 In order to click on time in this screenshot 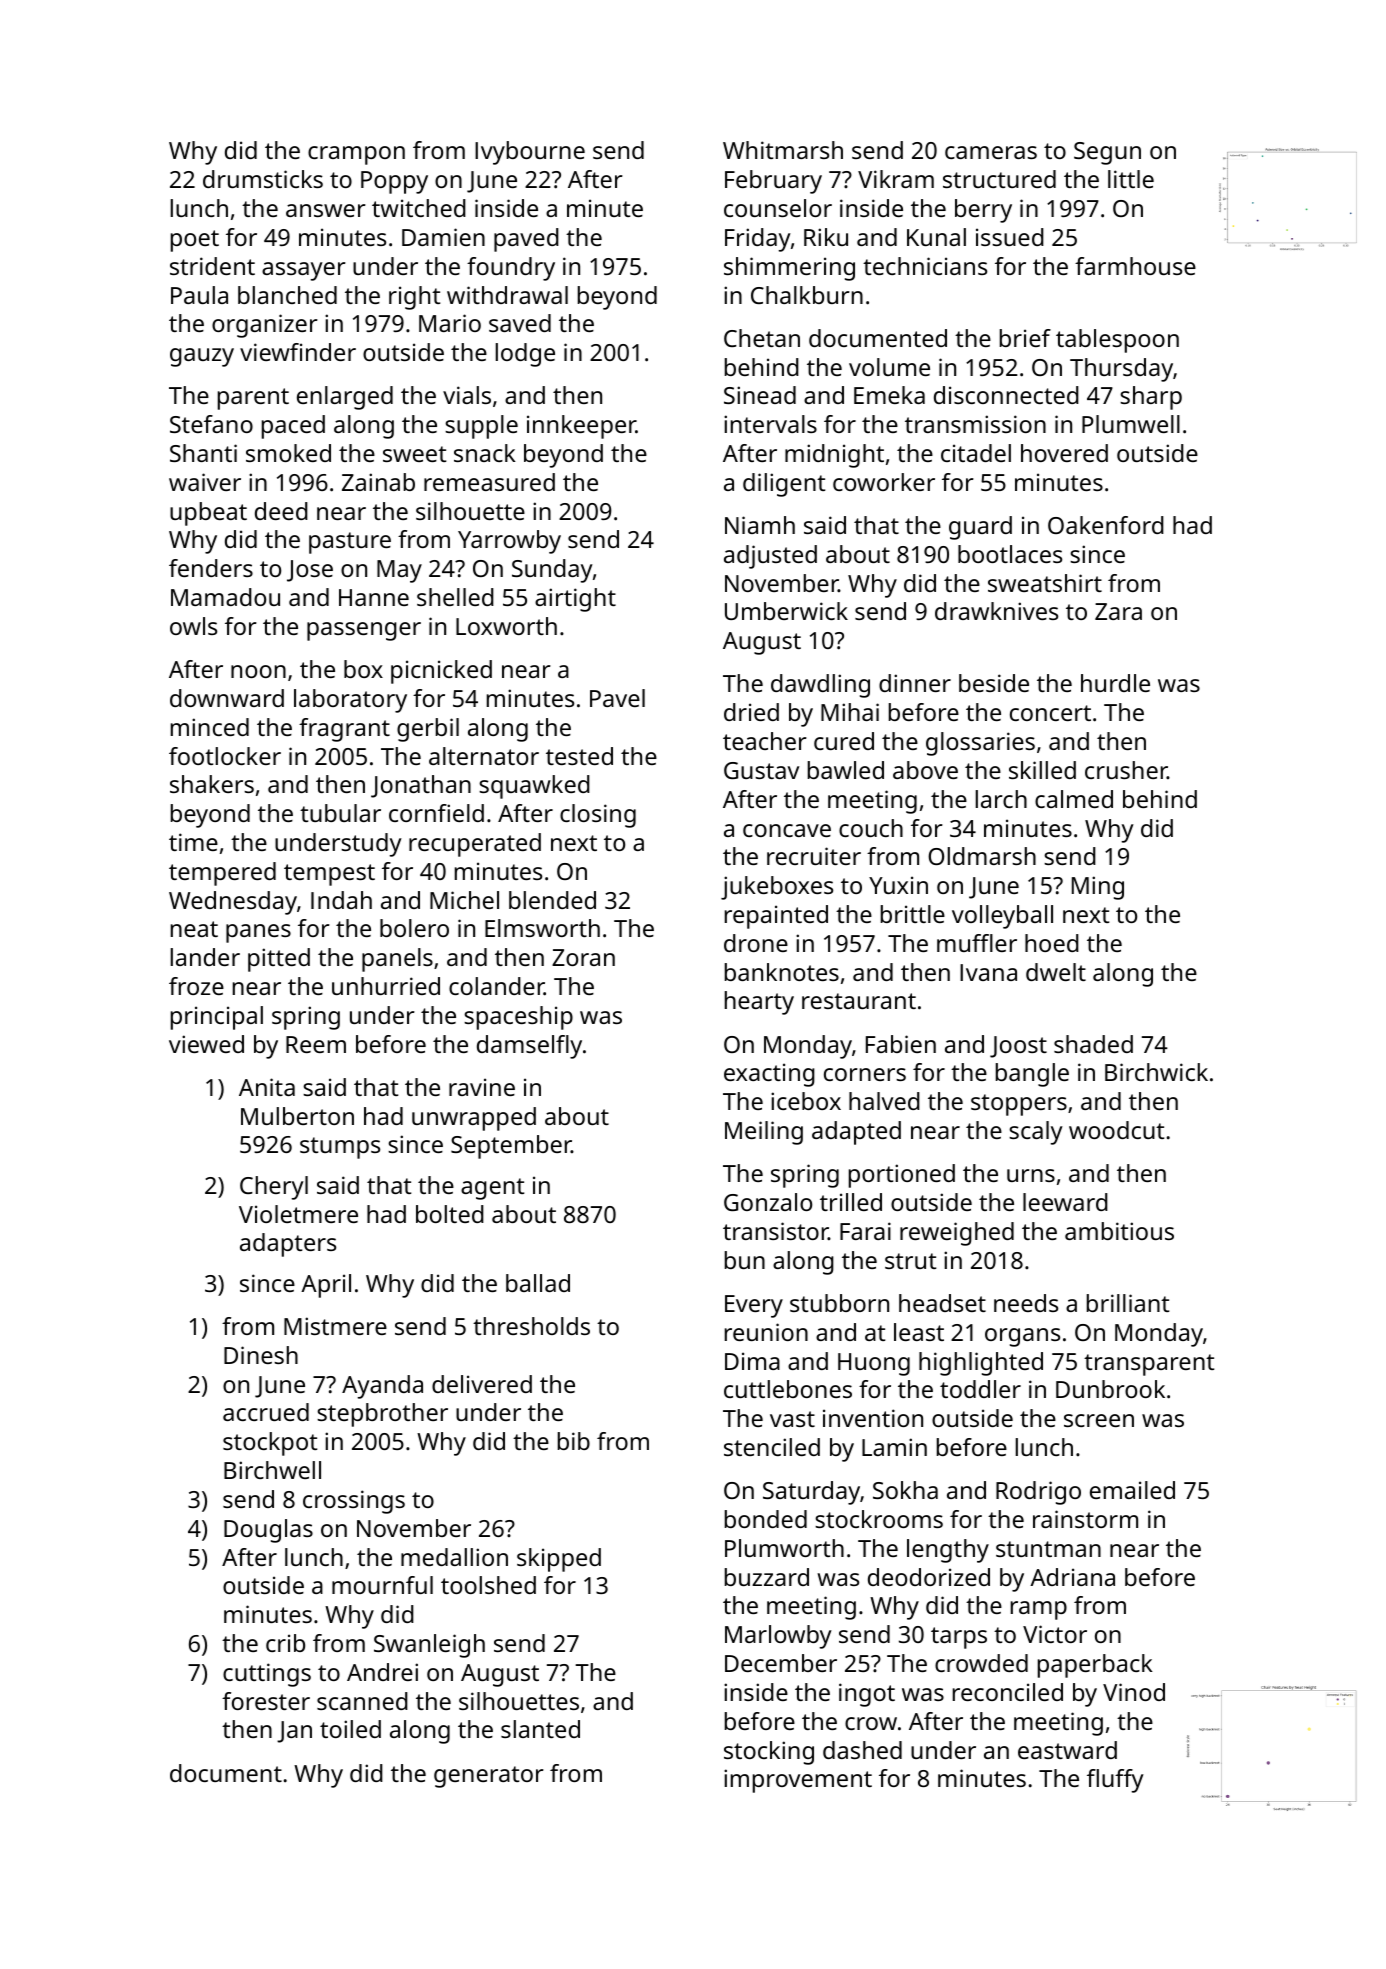, I will do `click(193, 842)`.
